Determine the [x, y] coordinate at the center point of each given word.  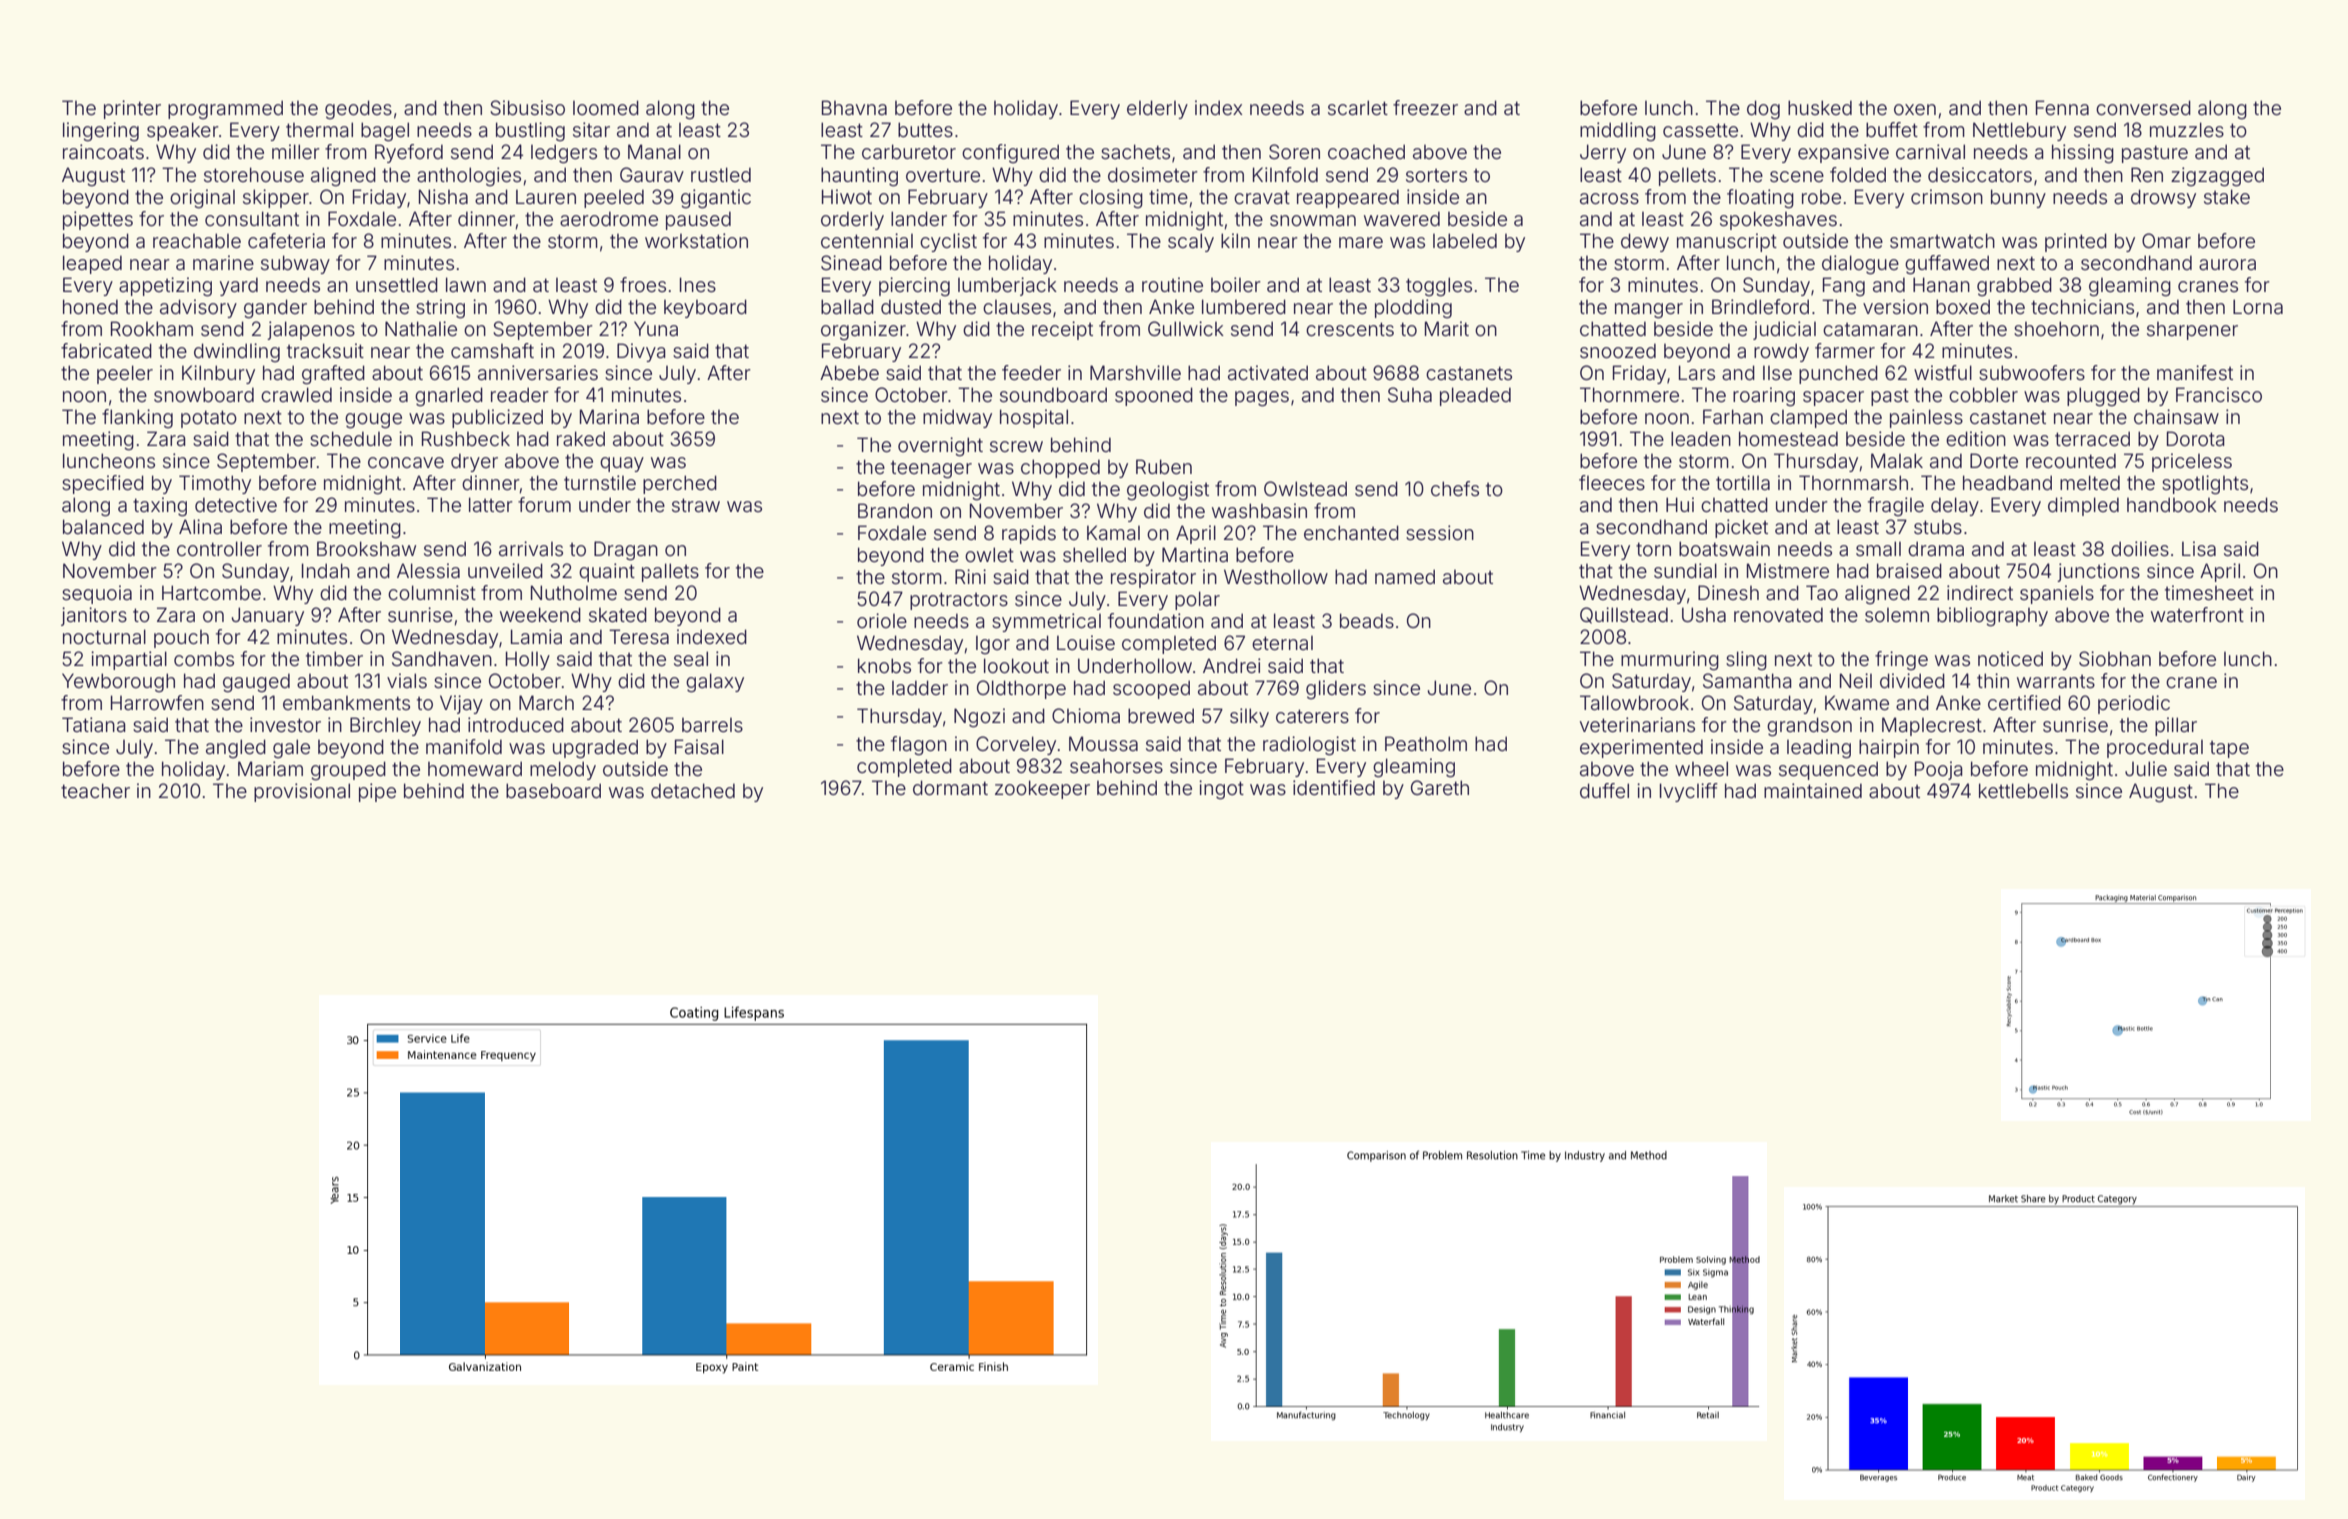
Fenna [2062, 107]
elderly [1157, 109]
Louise [1086, 642]
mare [1361, 242]
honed [90, 306]
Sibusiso [527, 108]
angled [236, 748]
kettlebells [2023, 790]
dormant [950, 787]
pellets [1687, 176]
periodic [2134, 704]
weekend [540, 614]
